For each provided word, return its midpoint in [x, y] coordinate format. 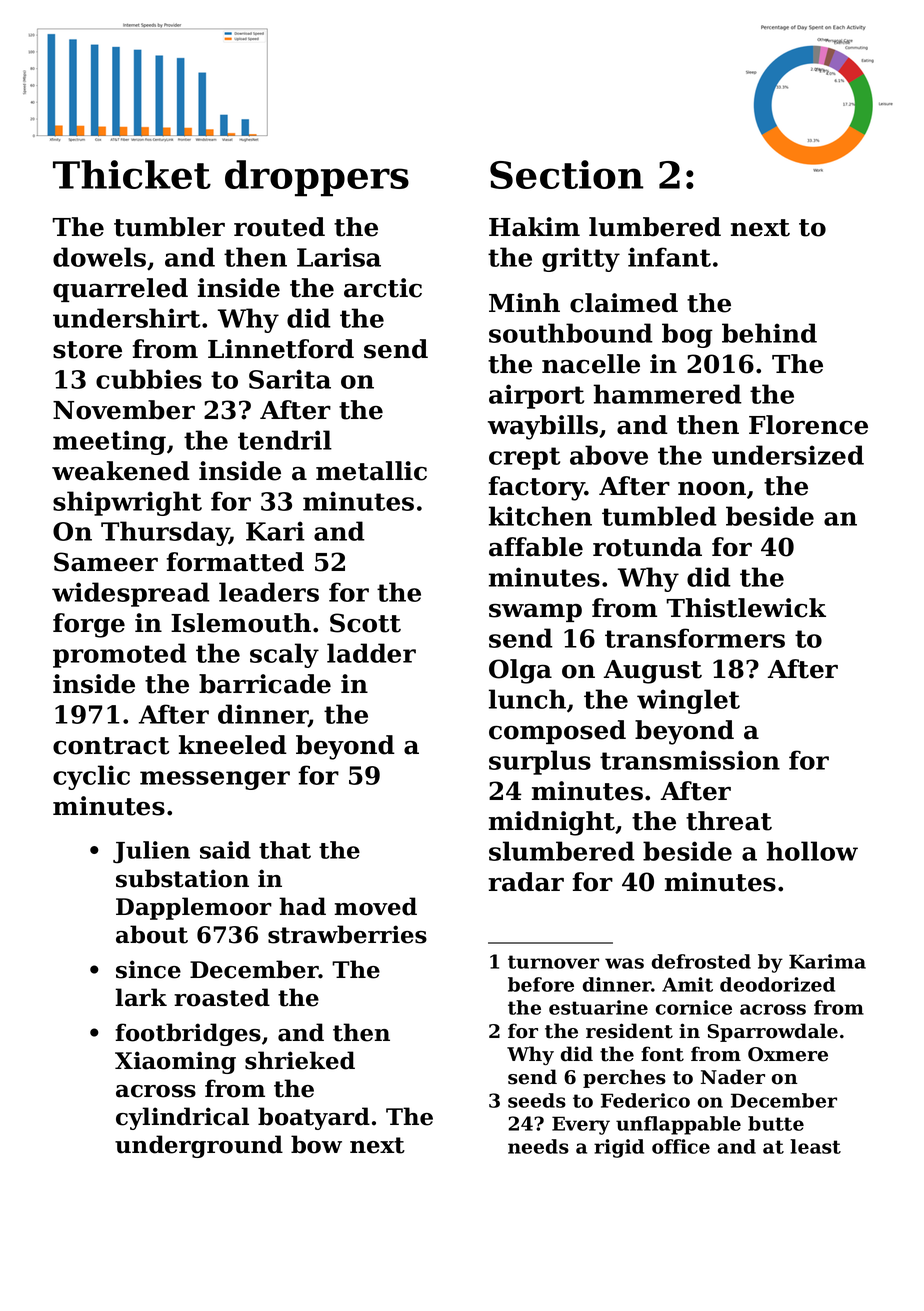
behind [769, 333]
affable [536, 547]
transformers [695, 638]
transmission [690, 760]
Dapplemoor [194, 908]
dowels [99, 257]
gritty [581, 259]
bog [687, 335]
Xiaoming [175, 1062]
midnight [552, 823]
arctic [383, 288]
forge [89, 625]
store [87, 350]
